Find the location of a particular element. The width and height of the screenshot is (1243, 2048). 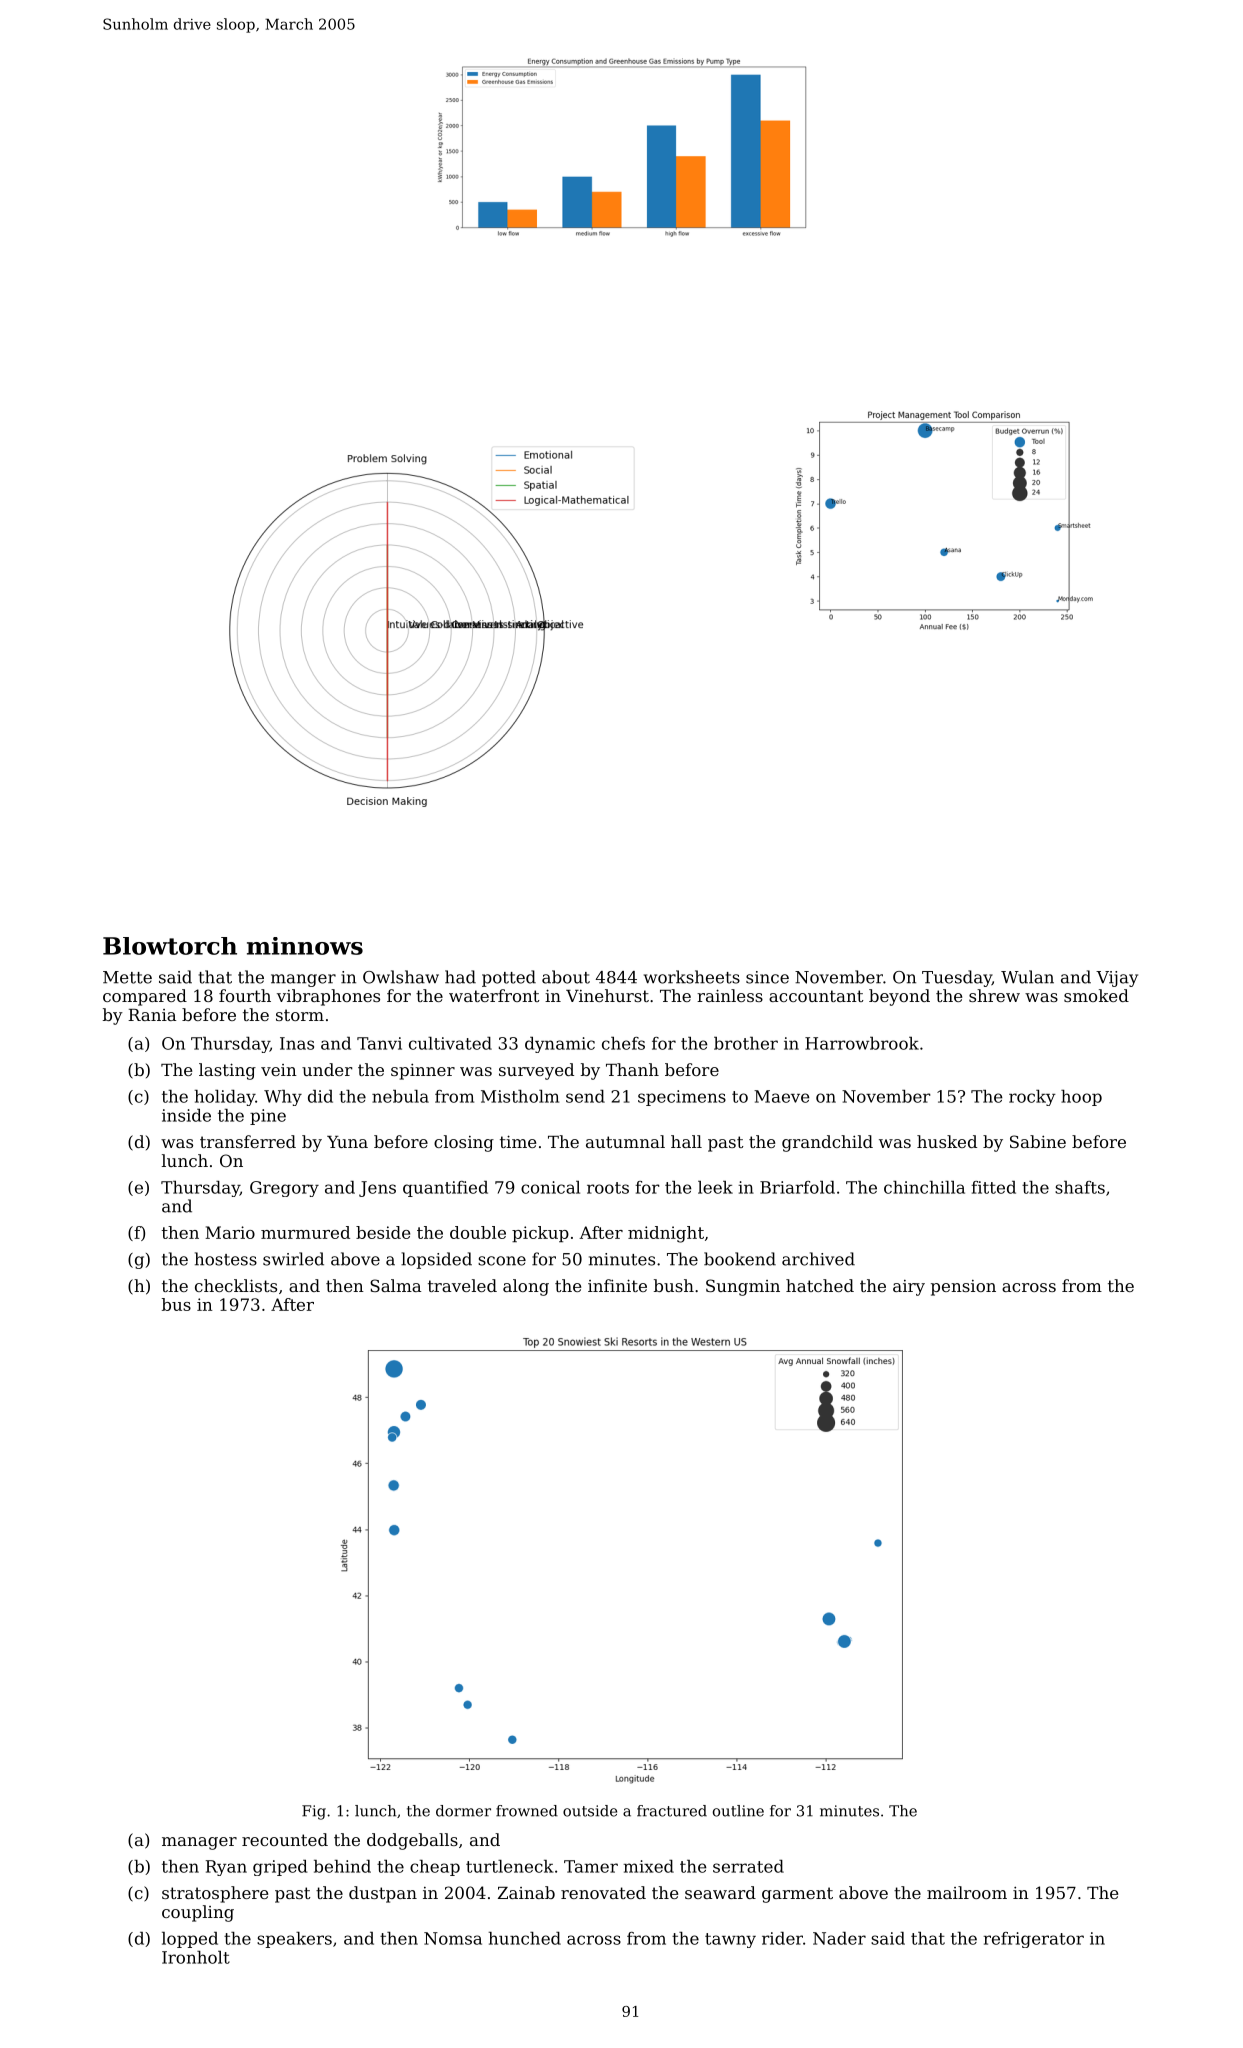

minnows is located at coordinates (305, 946).
